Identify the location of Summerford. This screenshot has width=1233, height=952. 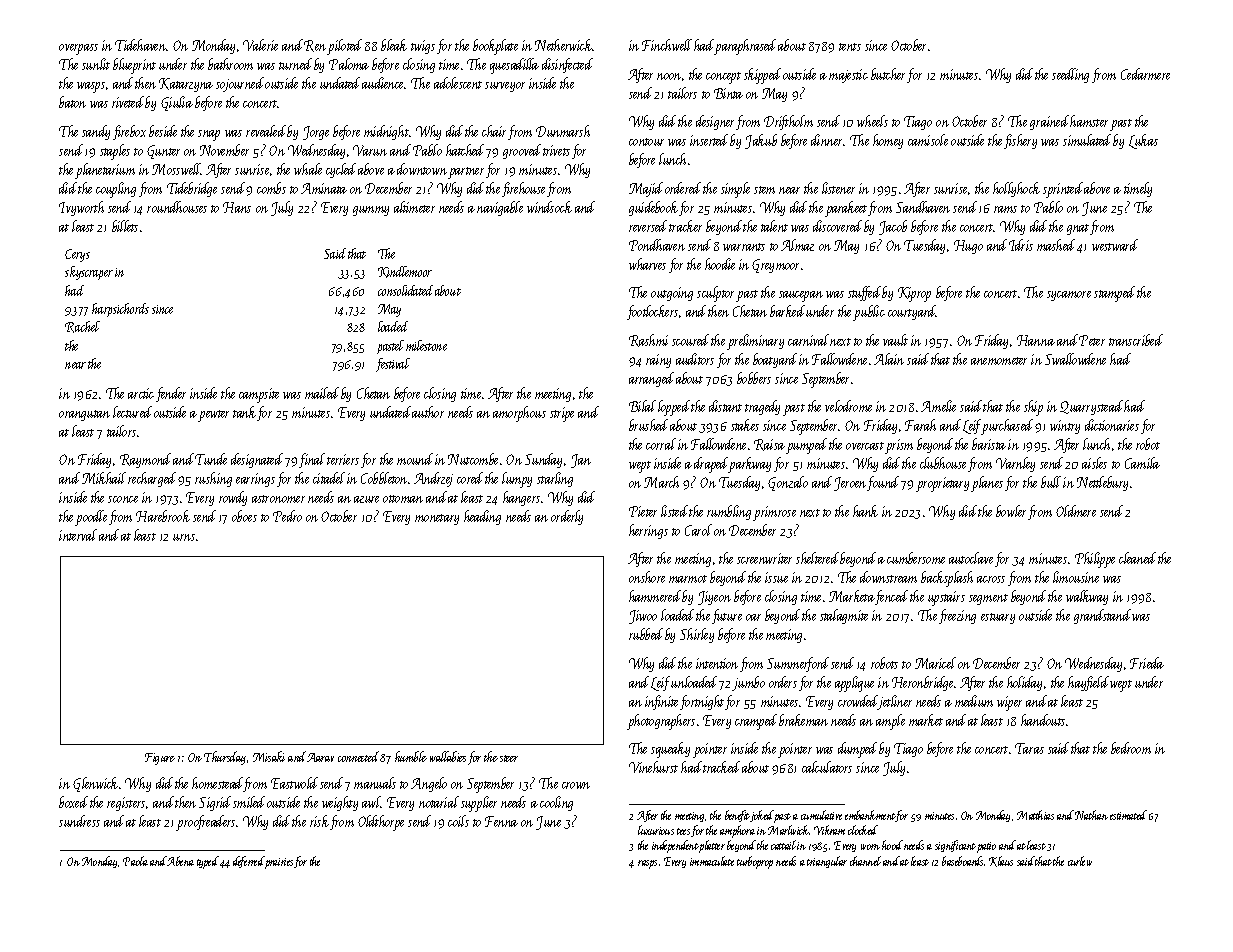
(798, 664).
